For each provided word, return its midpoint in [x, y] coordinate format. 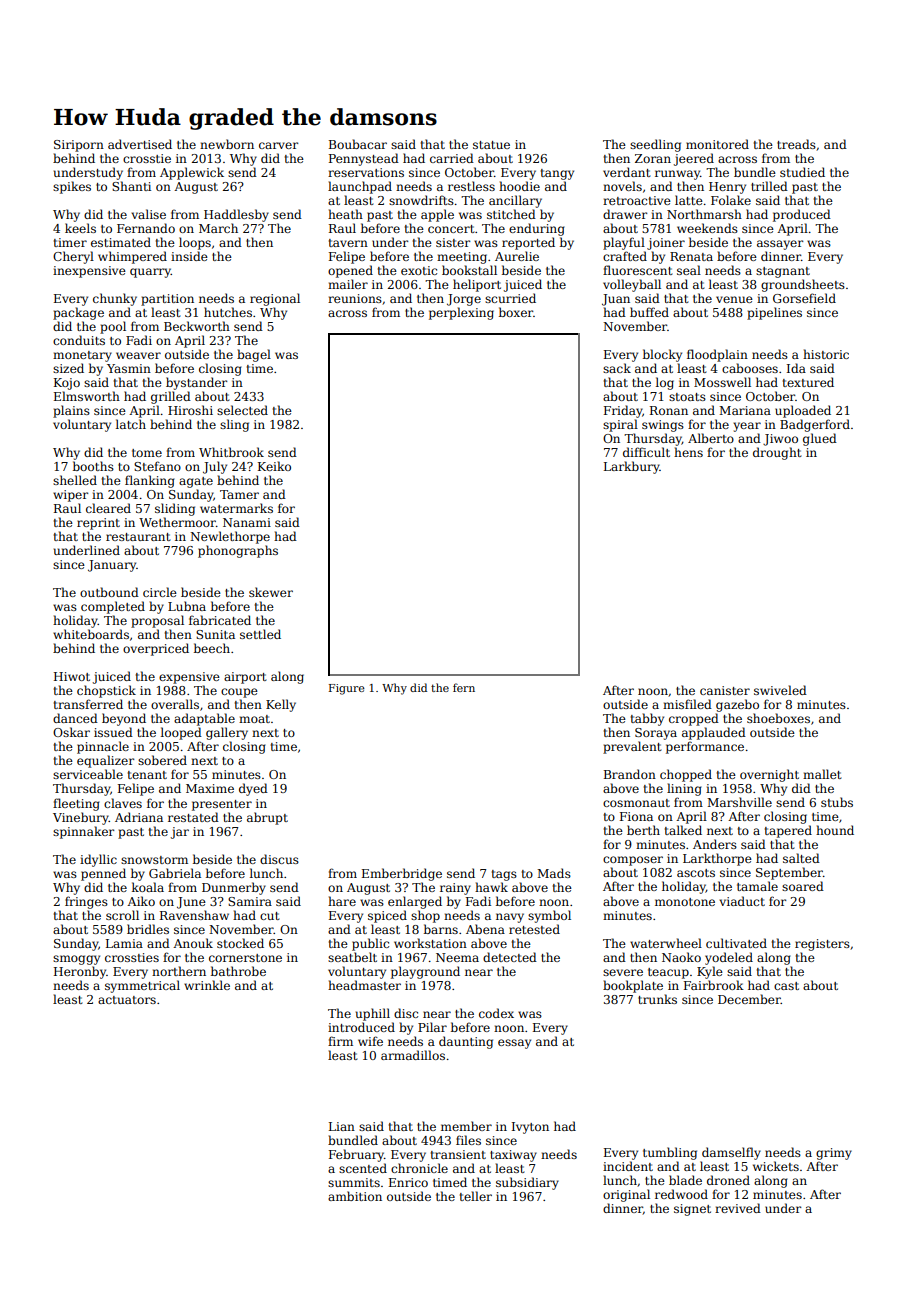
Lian [342, 1126]
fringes [86, 902]
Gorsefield [804, 298]
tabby [647, 719]
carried [452, 158]
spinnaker [83, 832]
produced [802, 215]
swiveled [780, 690]
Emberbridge [402, 874]
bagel [254, 355]
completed [113, 607]
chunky [115, 299]
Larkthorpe [717, 859]
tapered [788, 831]
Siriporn [79, 146]
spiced [387, 916]
